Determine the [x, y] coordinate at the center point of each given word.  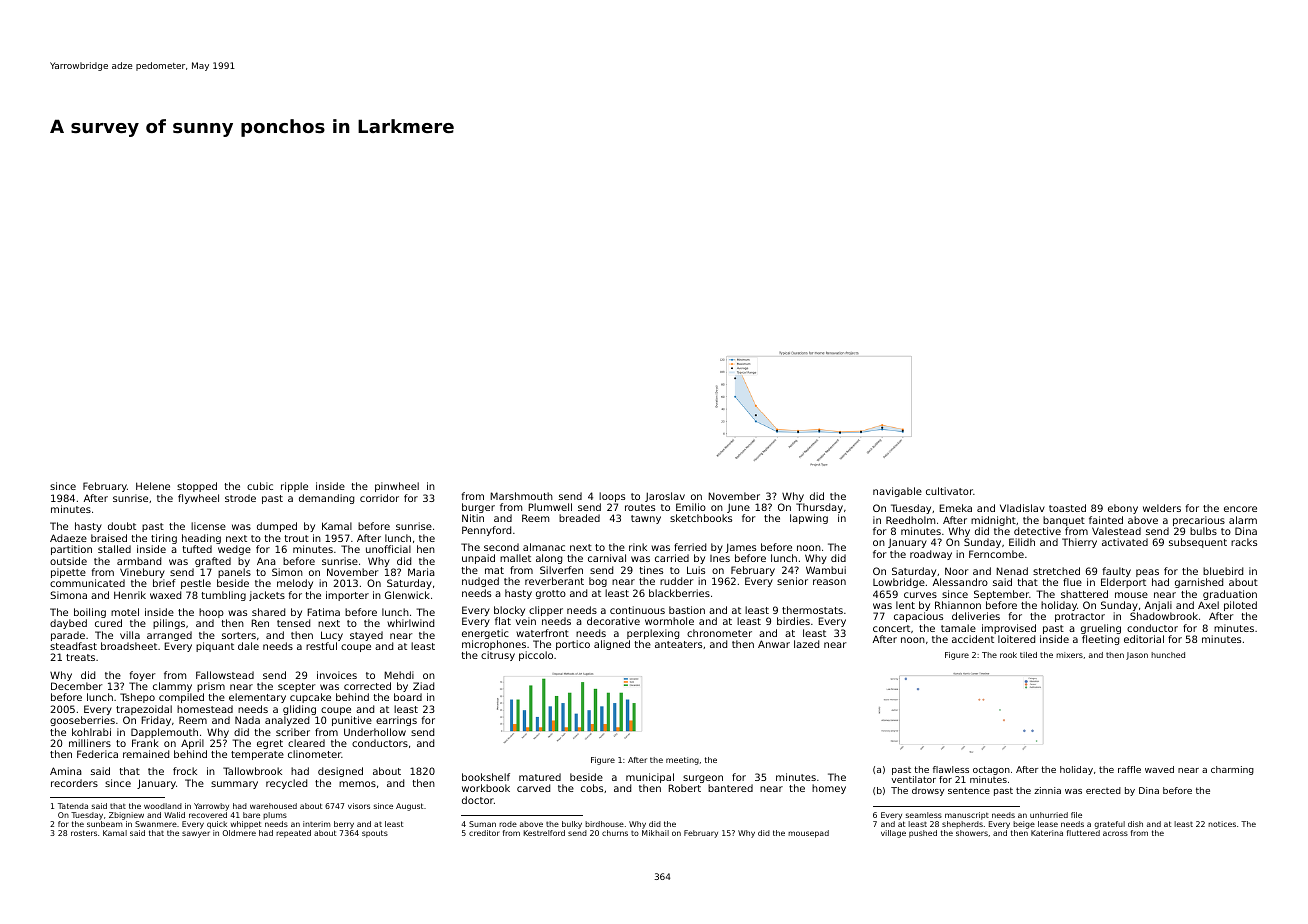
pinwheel [397, 487]
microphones [494, 645]
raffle [1129, 769]
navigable [897, 492]
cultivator [949, 491]
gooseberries [82, 721]
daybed [68, 624]
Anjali [1158, 606]
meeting [682, 761]
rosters [84, 833]
